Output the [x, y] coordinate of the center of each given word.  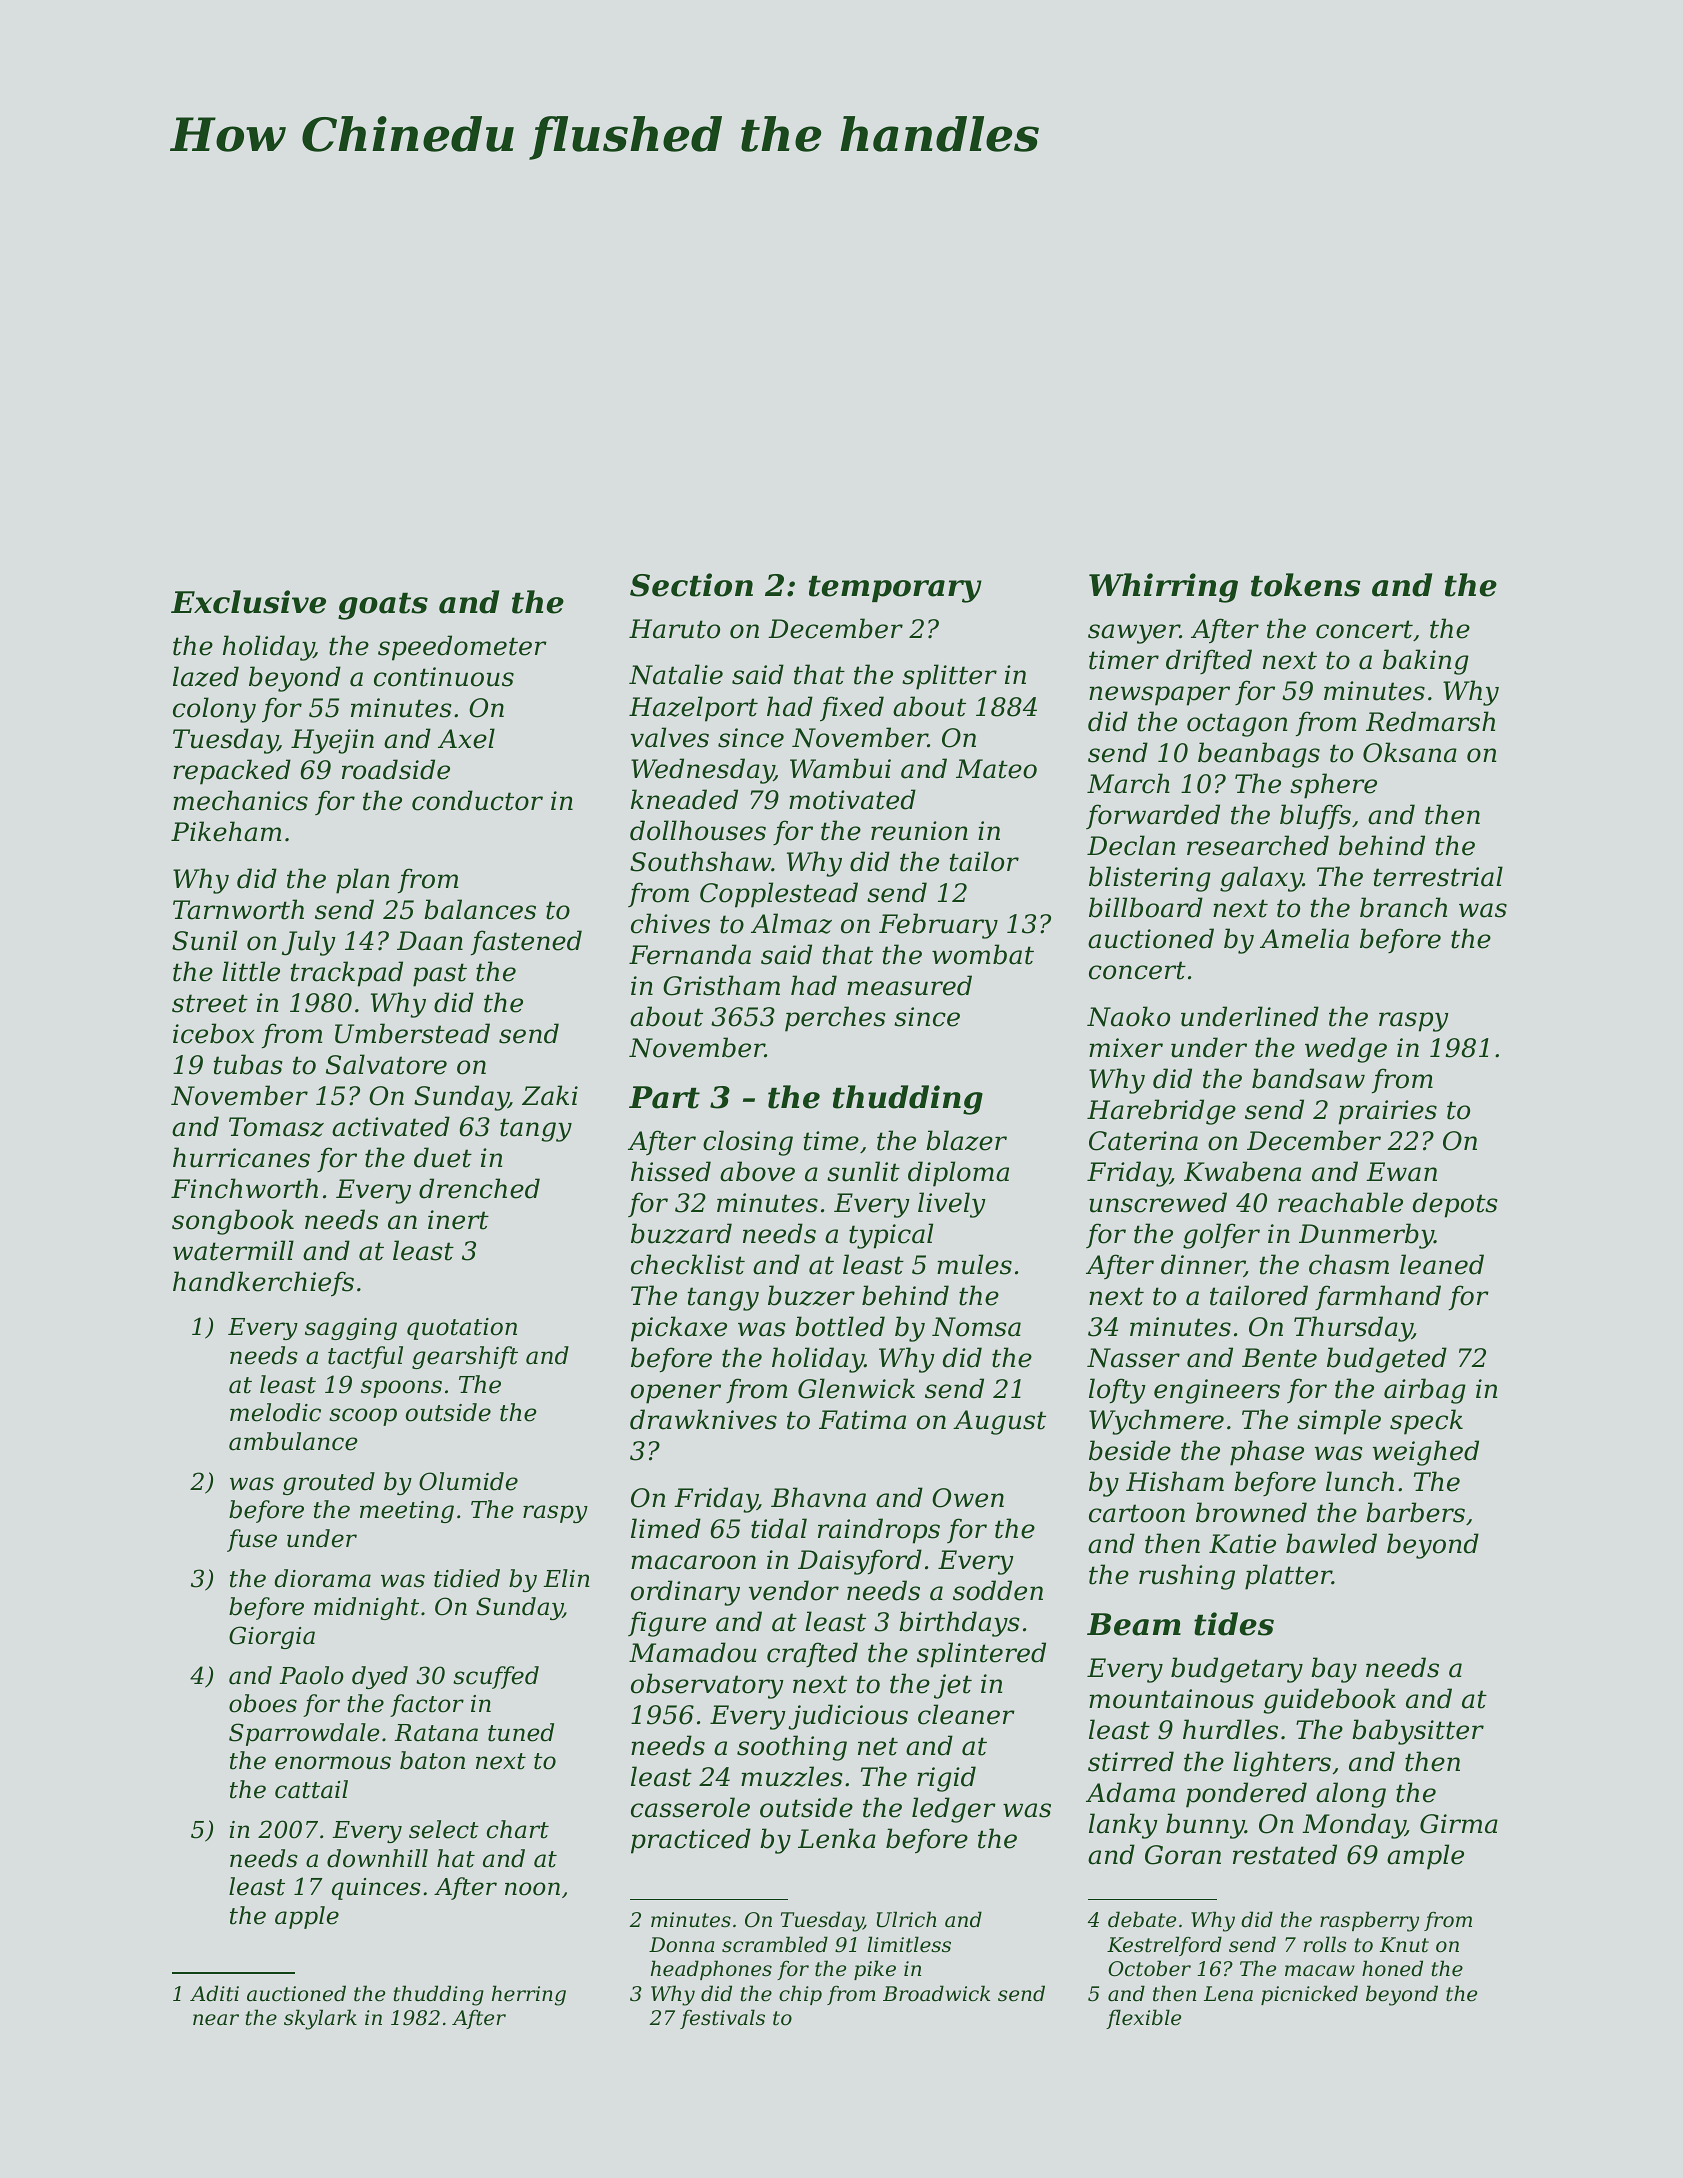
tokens [1306, 585]
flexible [1143, 2019]
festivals [722, 2019]
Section [691, 585]
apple [307, 1917]
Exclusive [248, 602]
